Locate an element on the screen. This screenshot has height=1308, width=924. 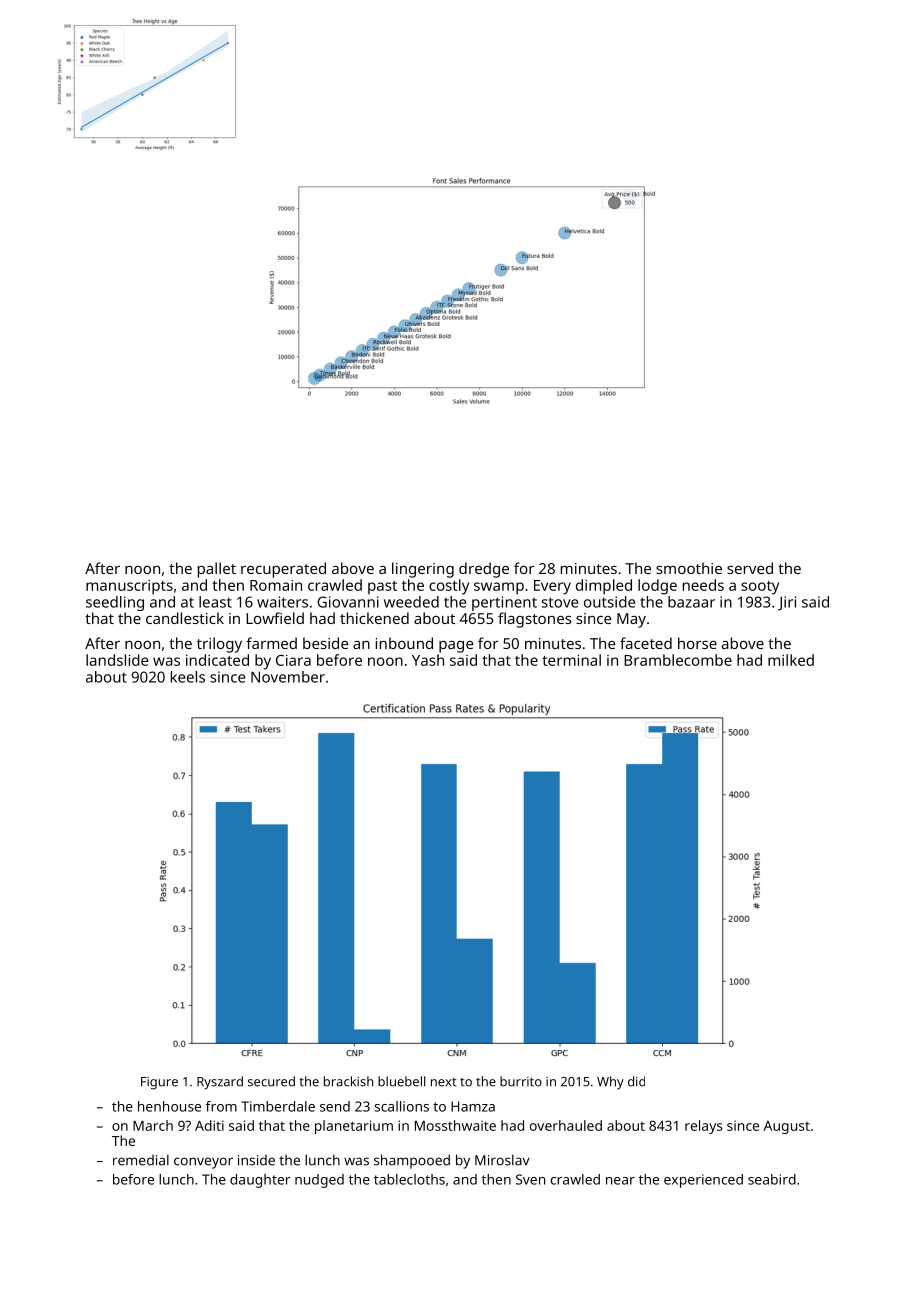
henhouse is located at coordinates (169, 1106).
